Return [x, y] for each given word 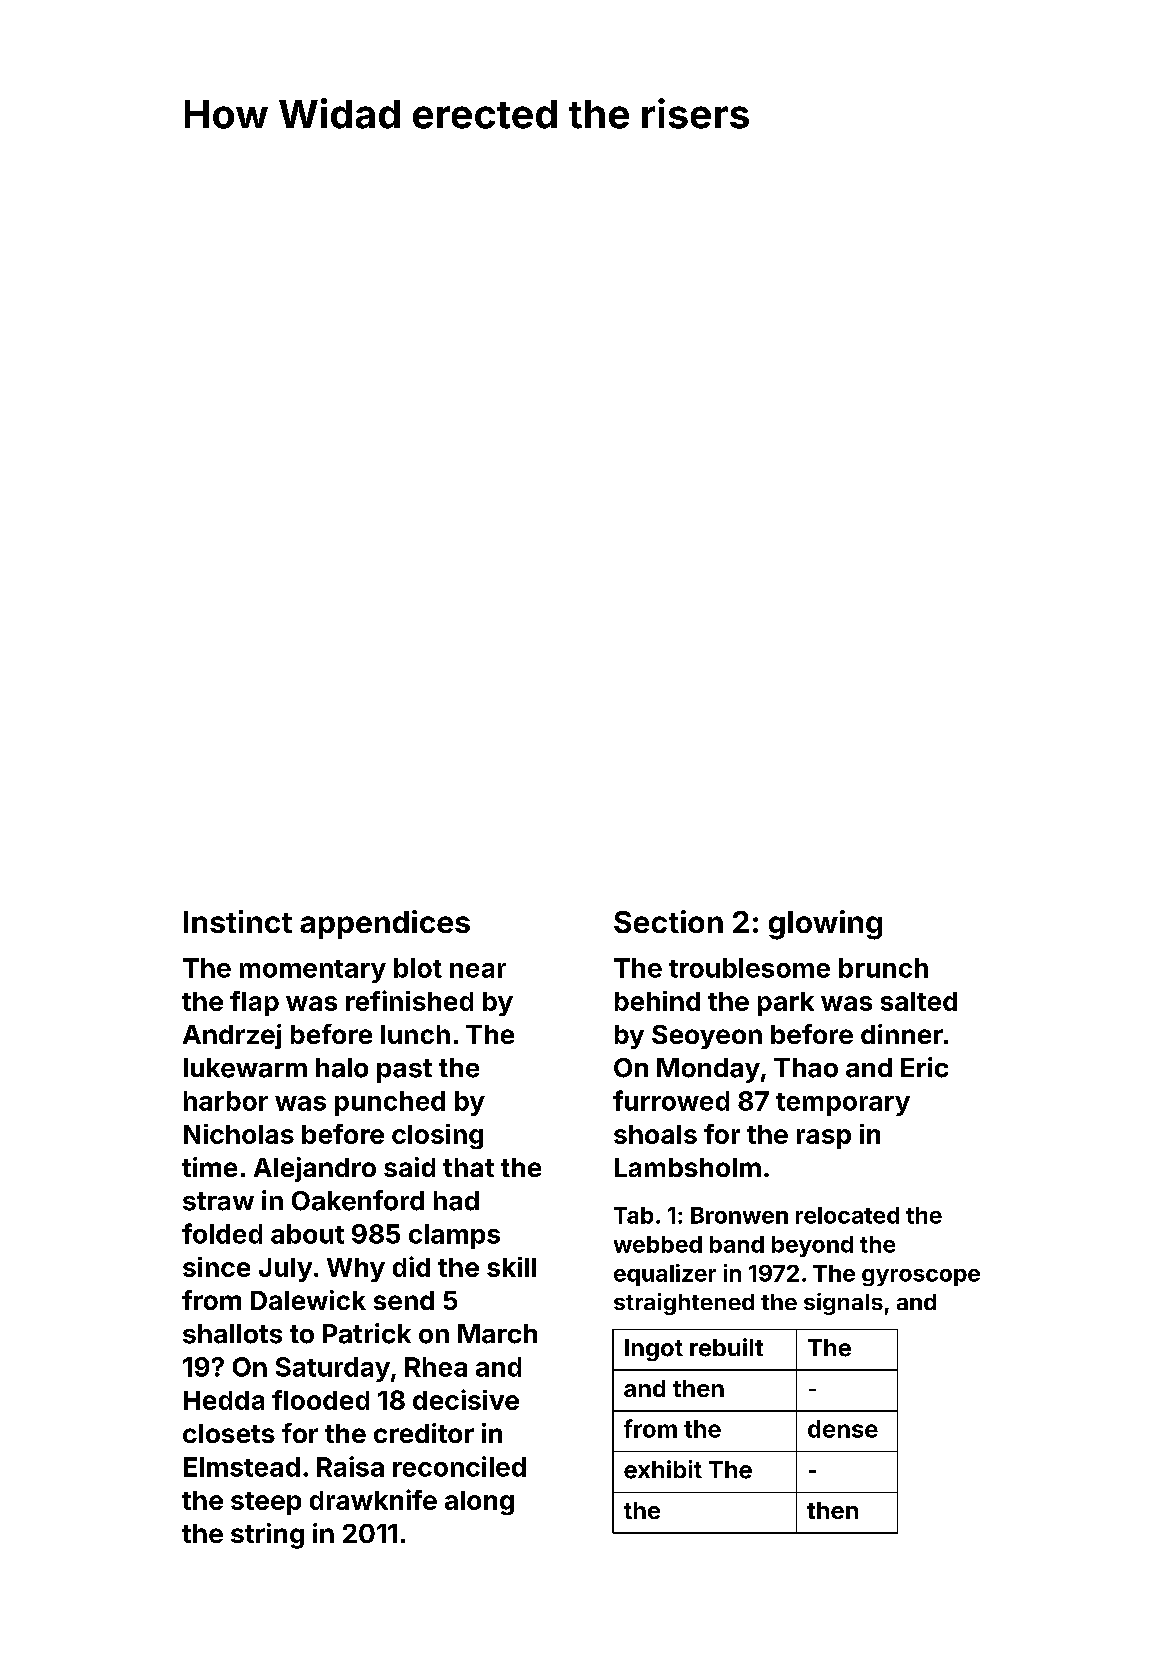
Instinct [238, 921]
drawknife [373, 1499]
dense [843, 1429]
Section [668, 921]
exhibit [663, 1469]
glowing [825, 925]
